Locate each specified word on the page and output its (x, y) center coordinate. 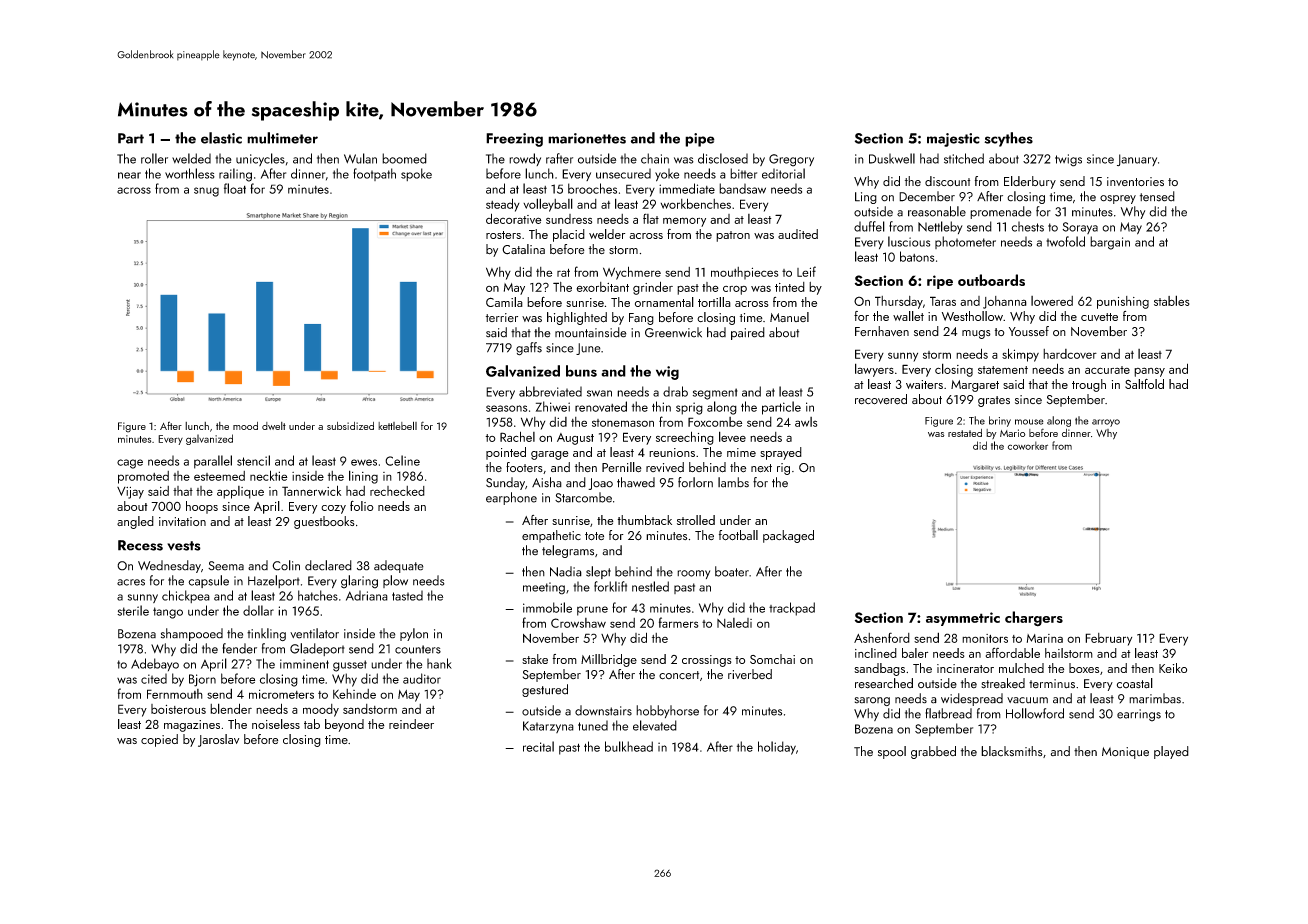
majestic (953, 140)
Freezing (514, 140)
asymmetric (963, 619)
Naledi (734, 623)
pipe (700, 140)
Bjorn (202, 680)
